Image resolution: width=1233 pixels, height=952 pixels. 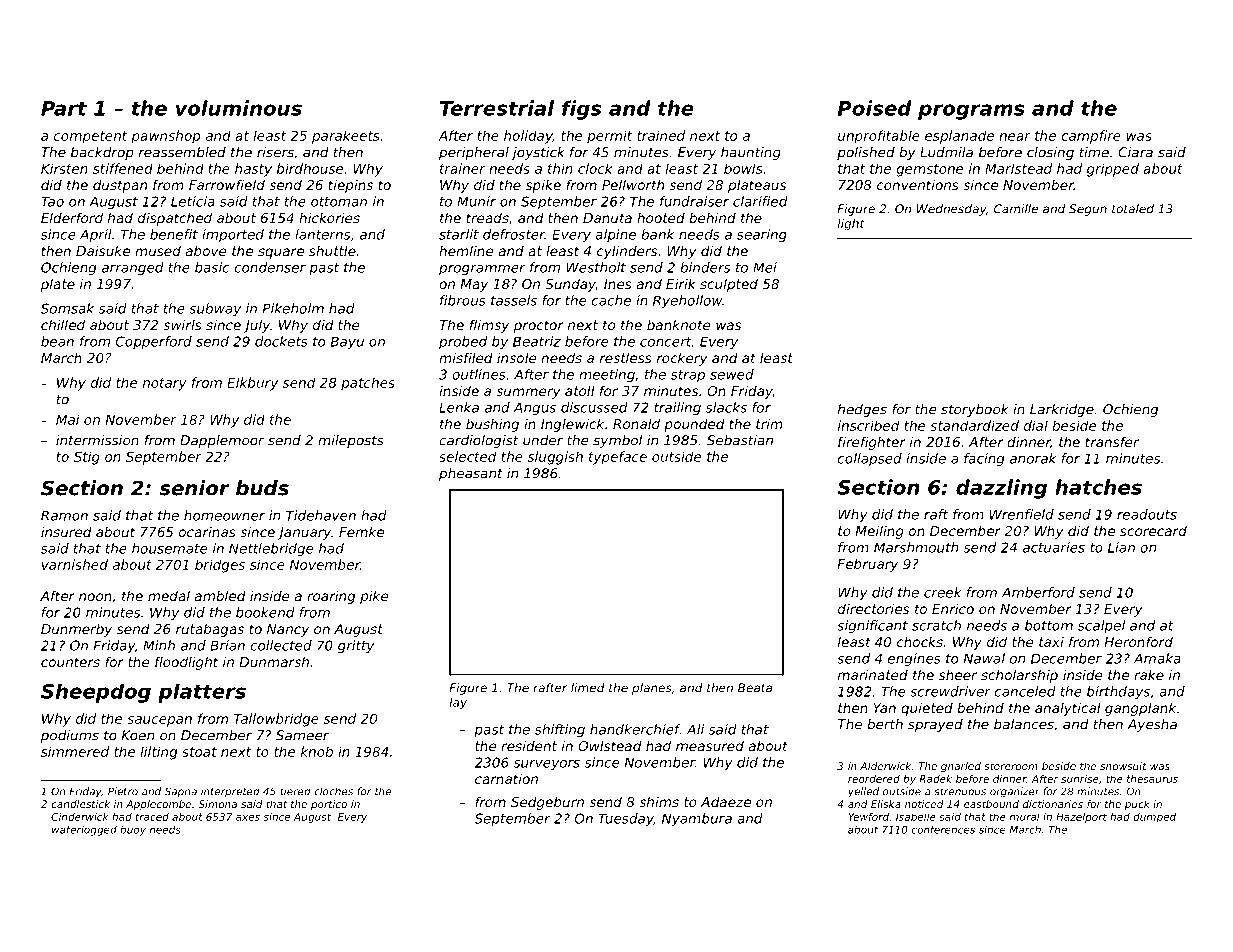 What do you see at coordinates (63, 324) in the image?
I see `chilled` at bounding box center [63, 324].
